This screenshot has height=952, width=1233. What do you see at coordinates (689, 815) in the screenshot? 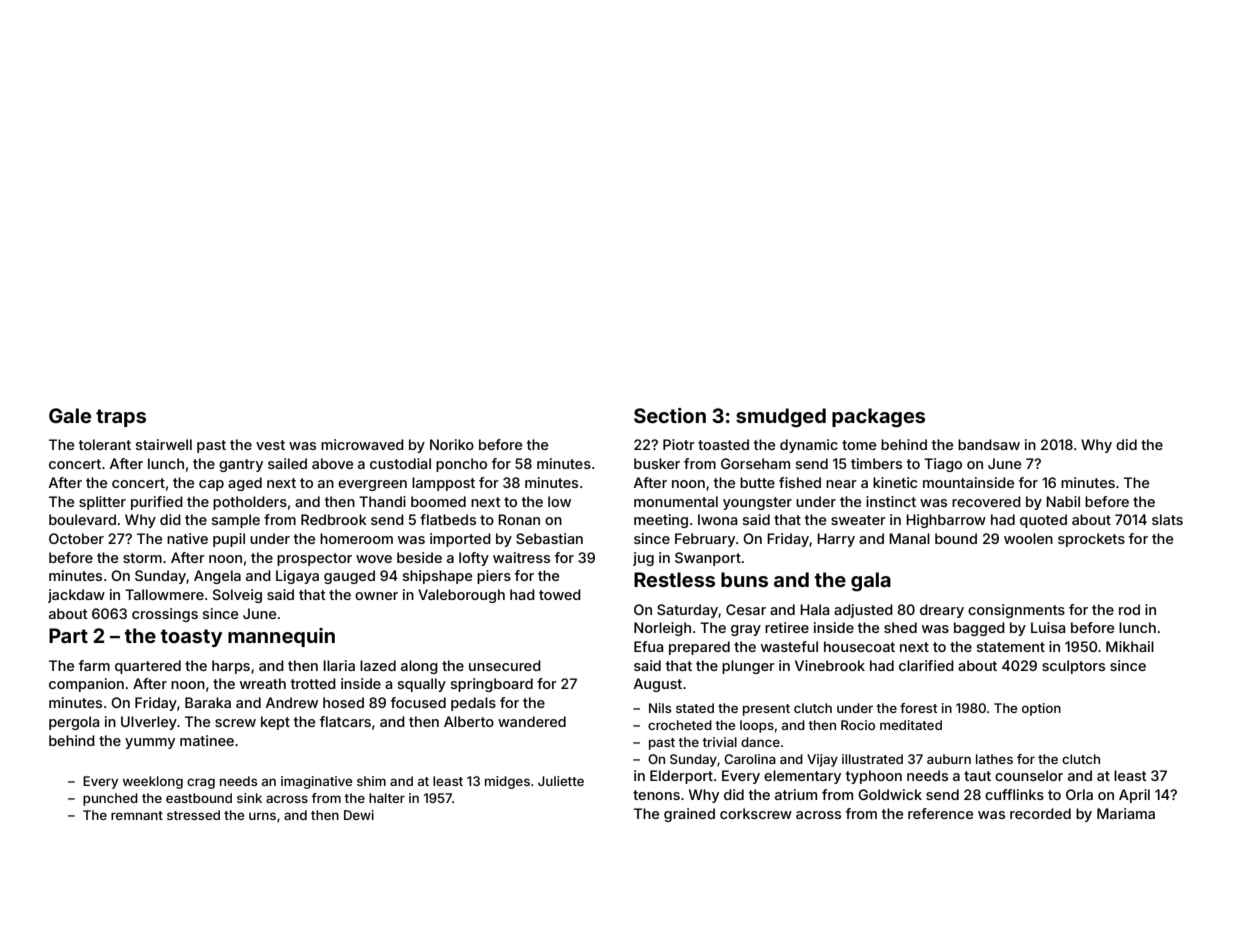
I see `grained` at bounding box center [689, 815].
